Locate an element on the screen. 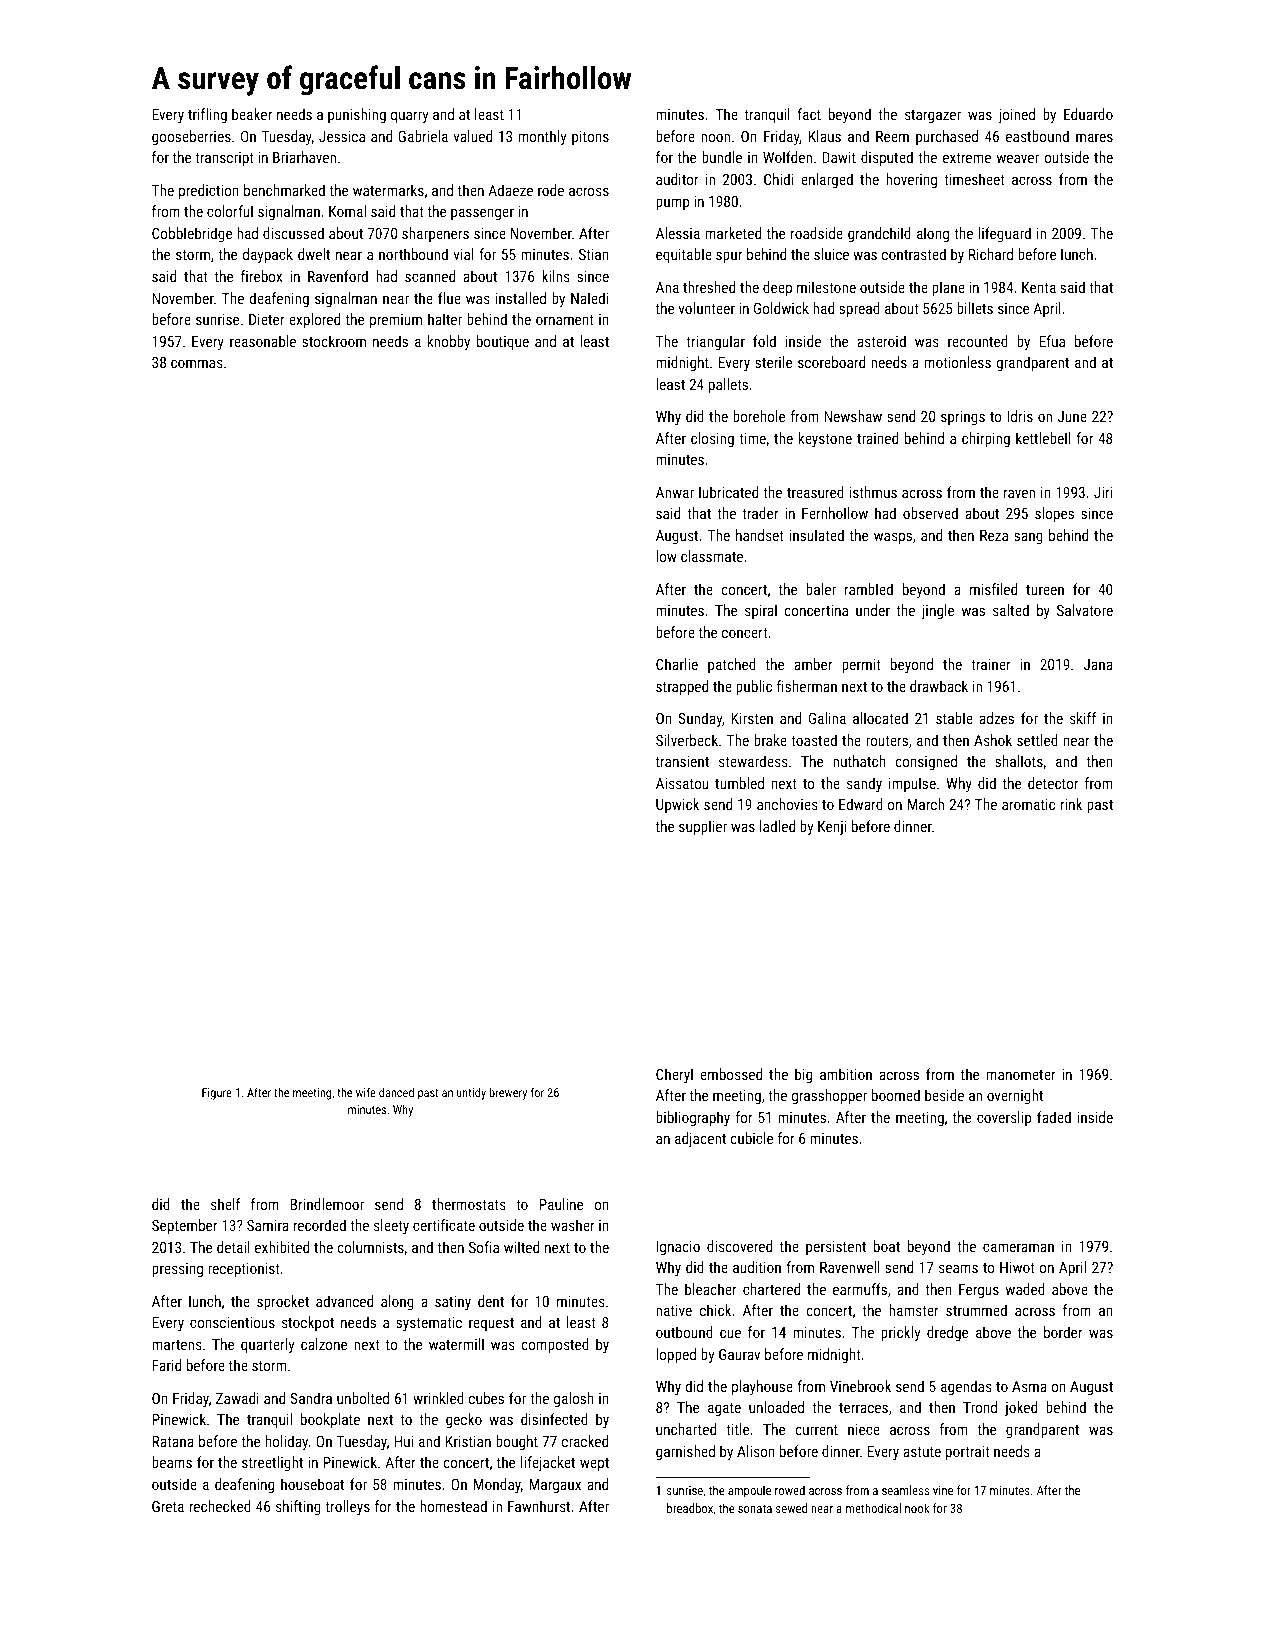 This screenshot has height=1638, width=1265. manometer is located at coordinates (1021, 1075).
